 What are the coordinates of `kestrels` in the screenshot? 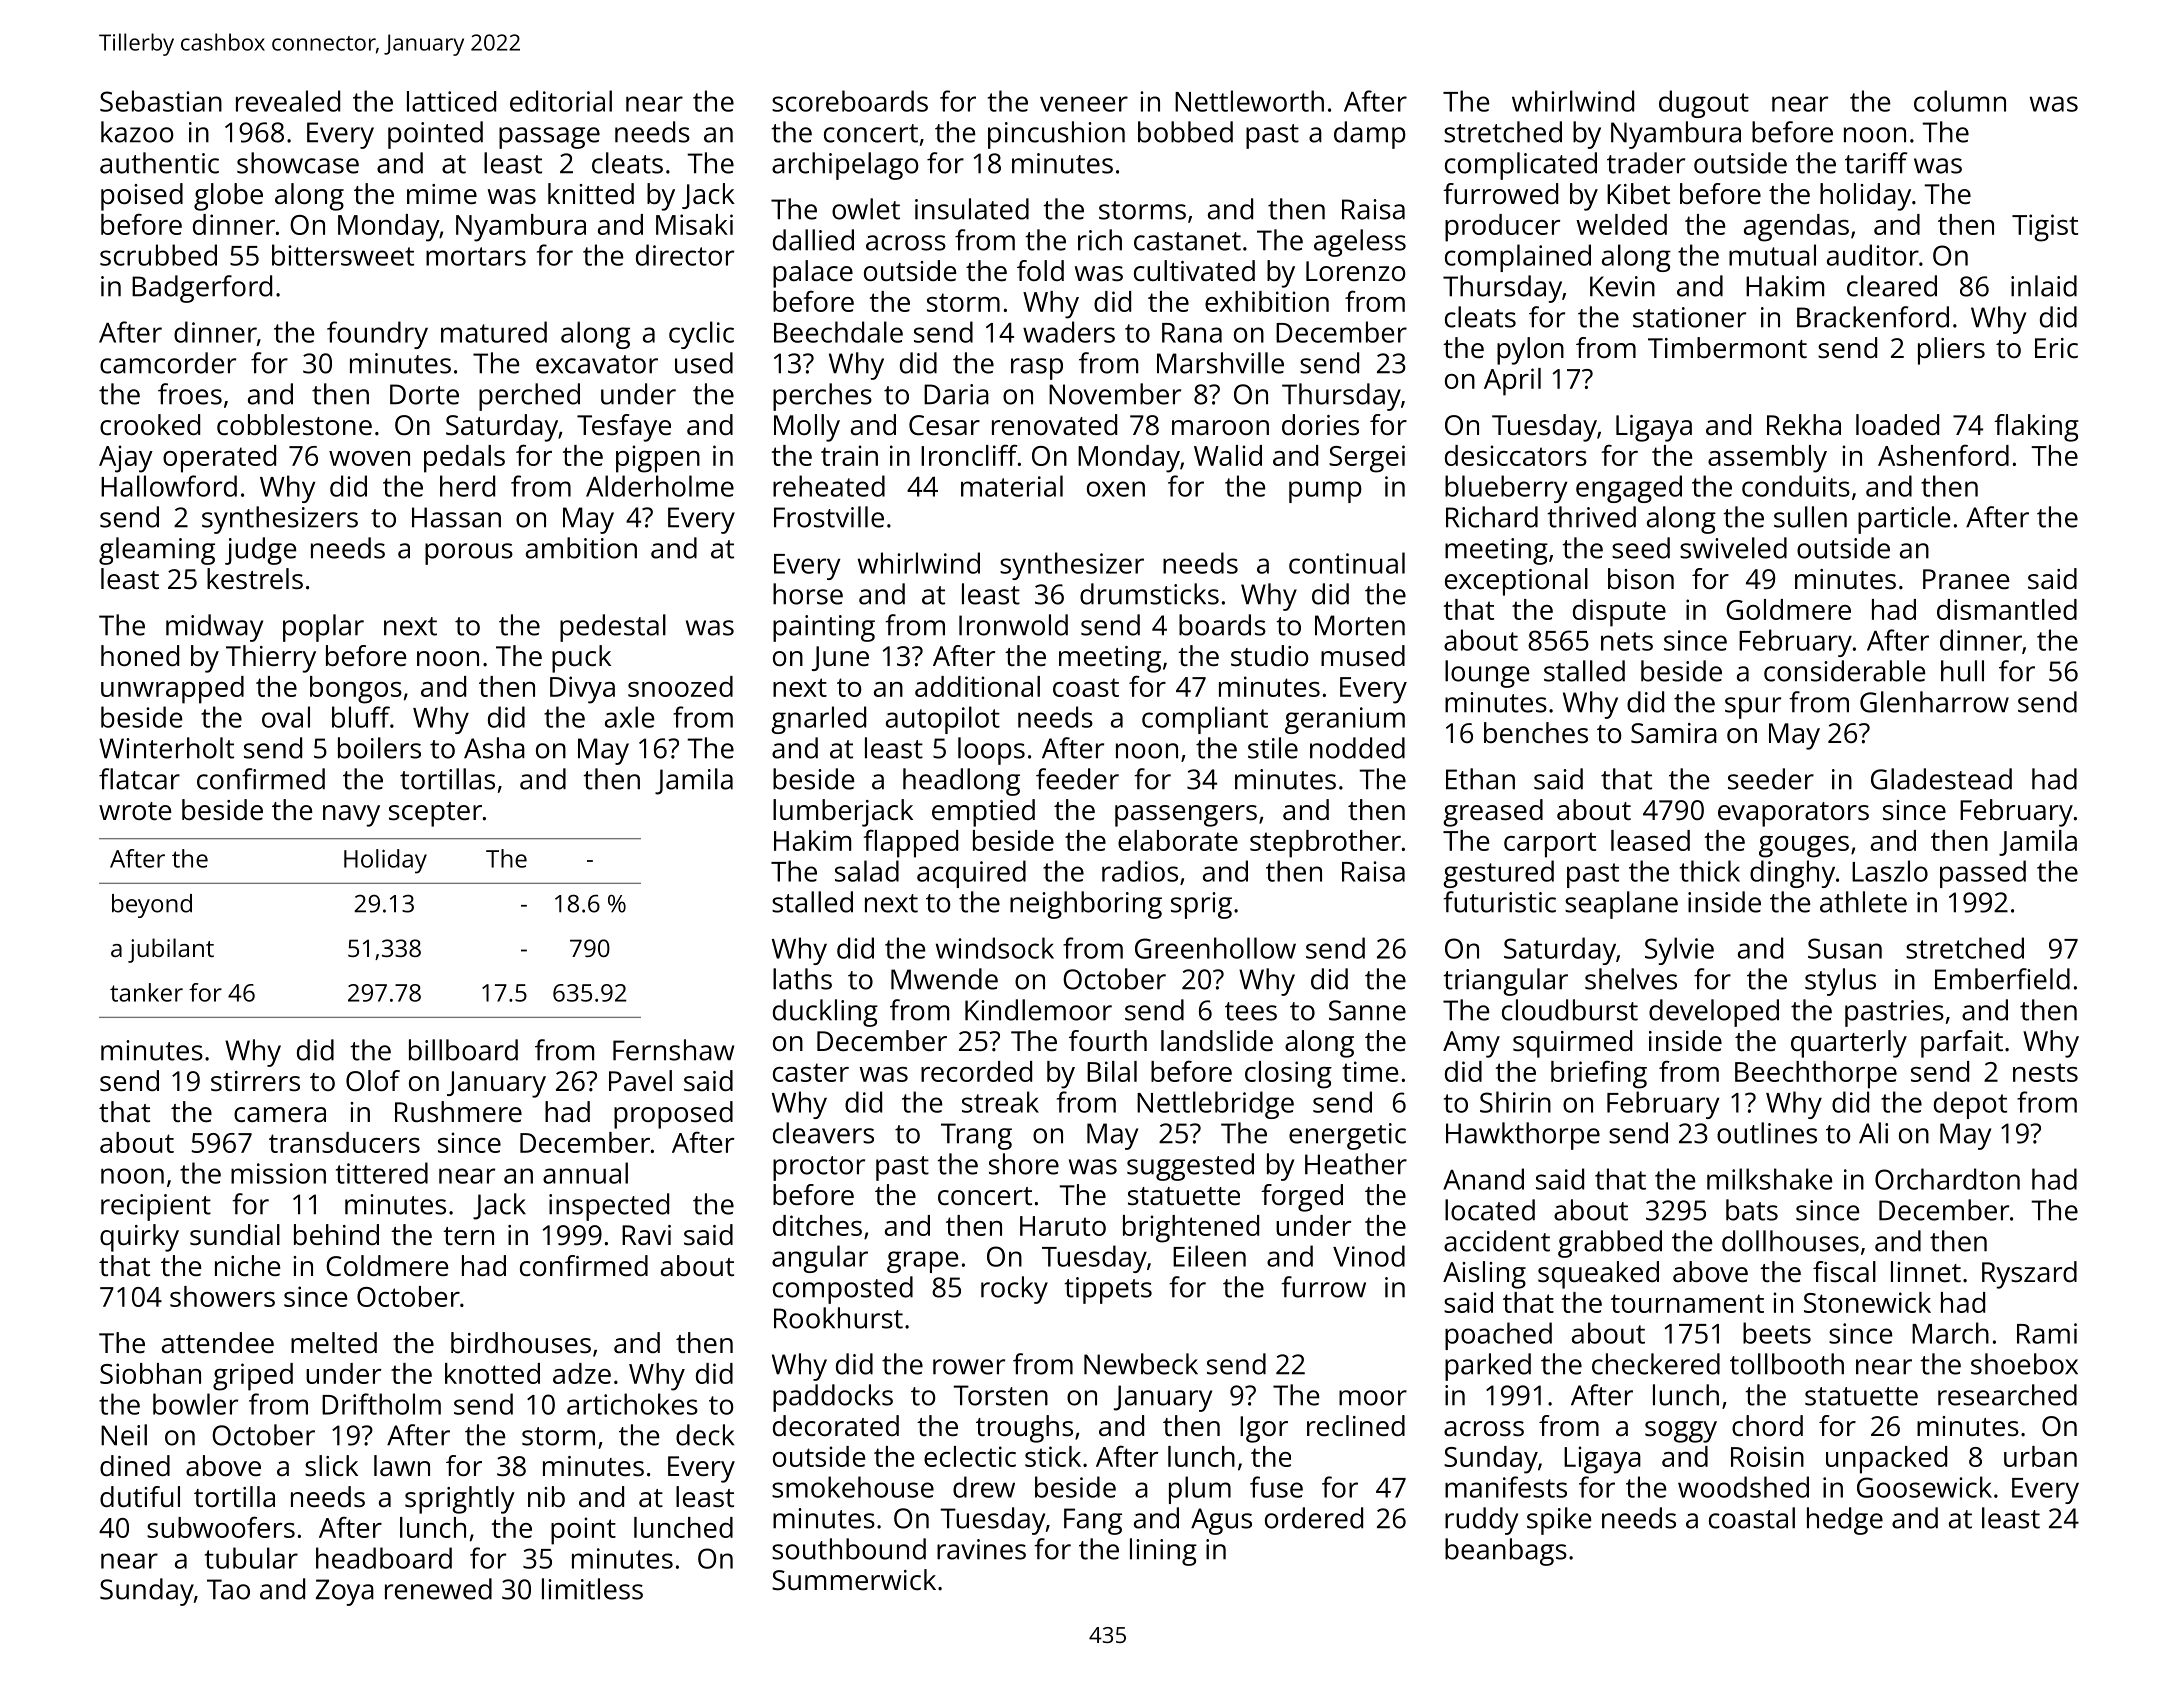 It's located at (255, 579).
